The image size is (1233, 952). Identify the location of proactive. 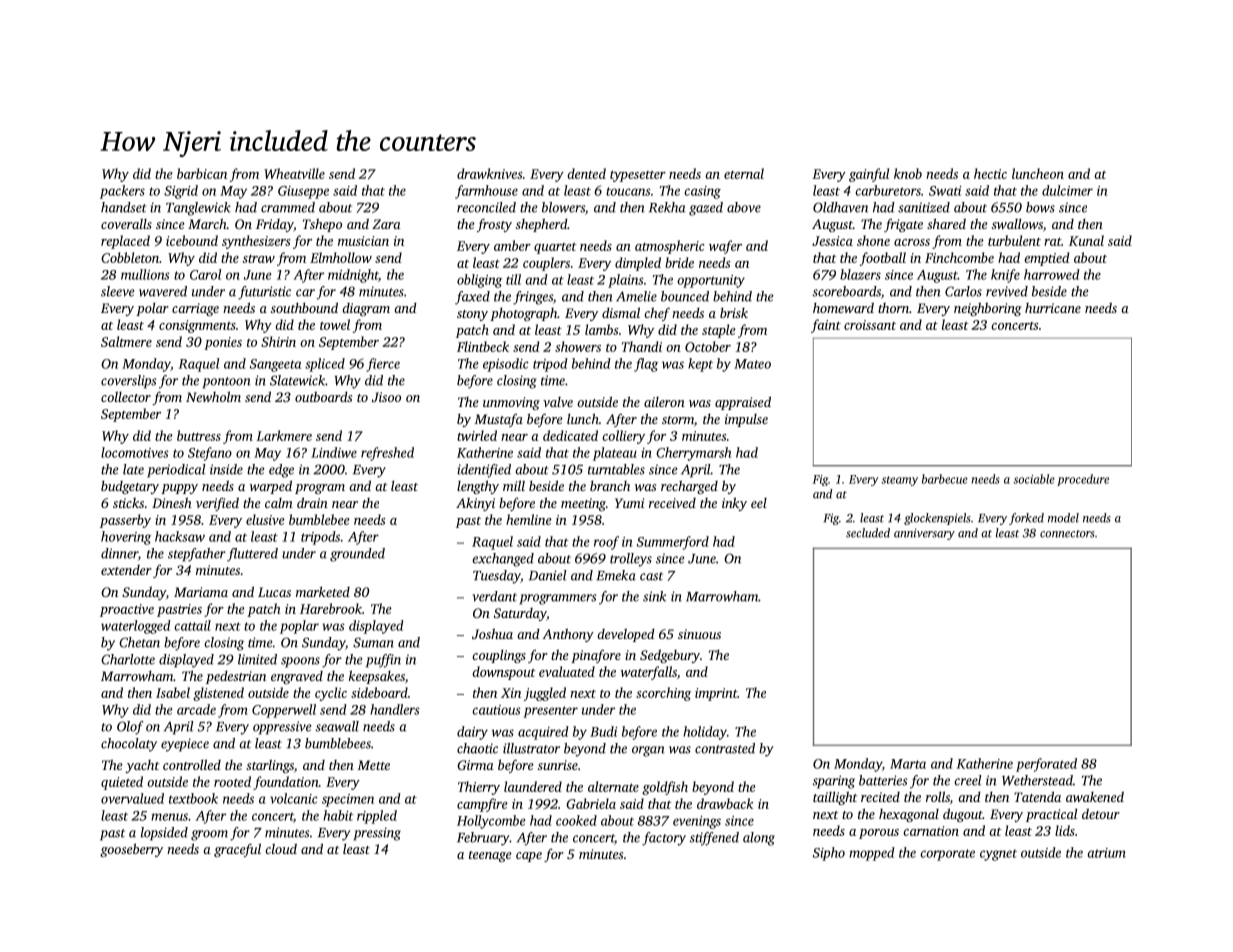
(127, 610).
